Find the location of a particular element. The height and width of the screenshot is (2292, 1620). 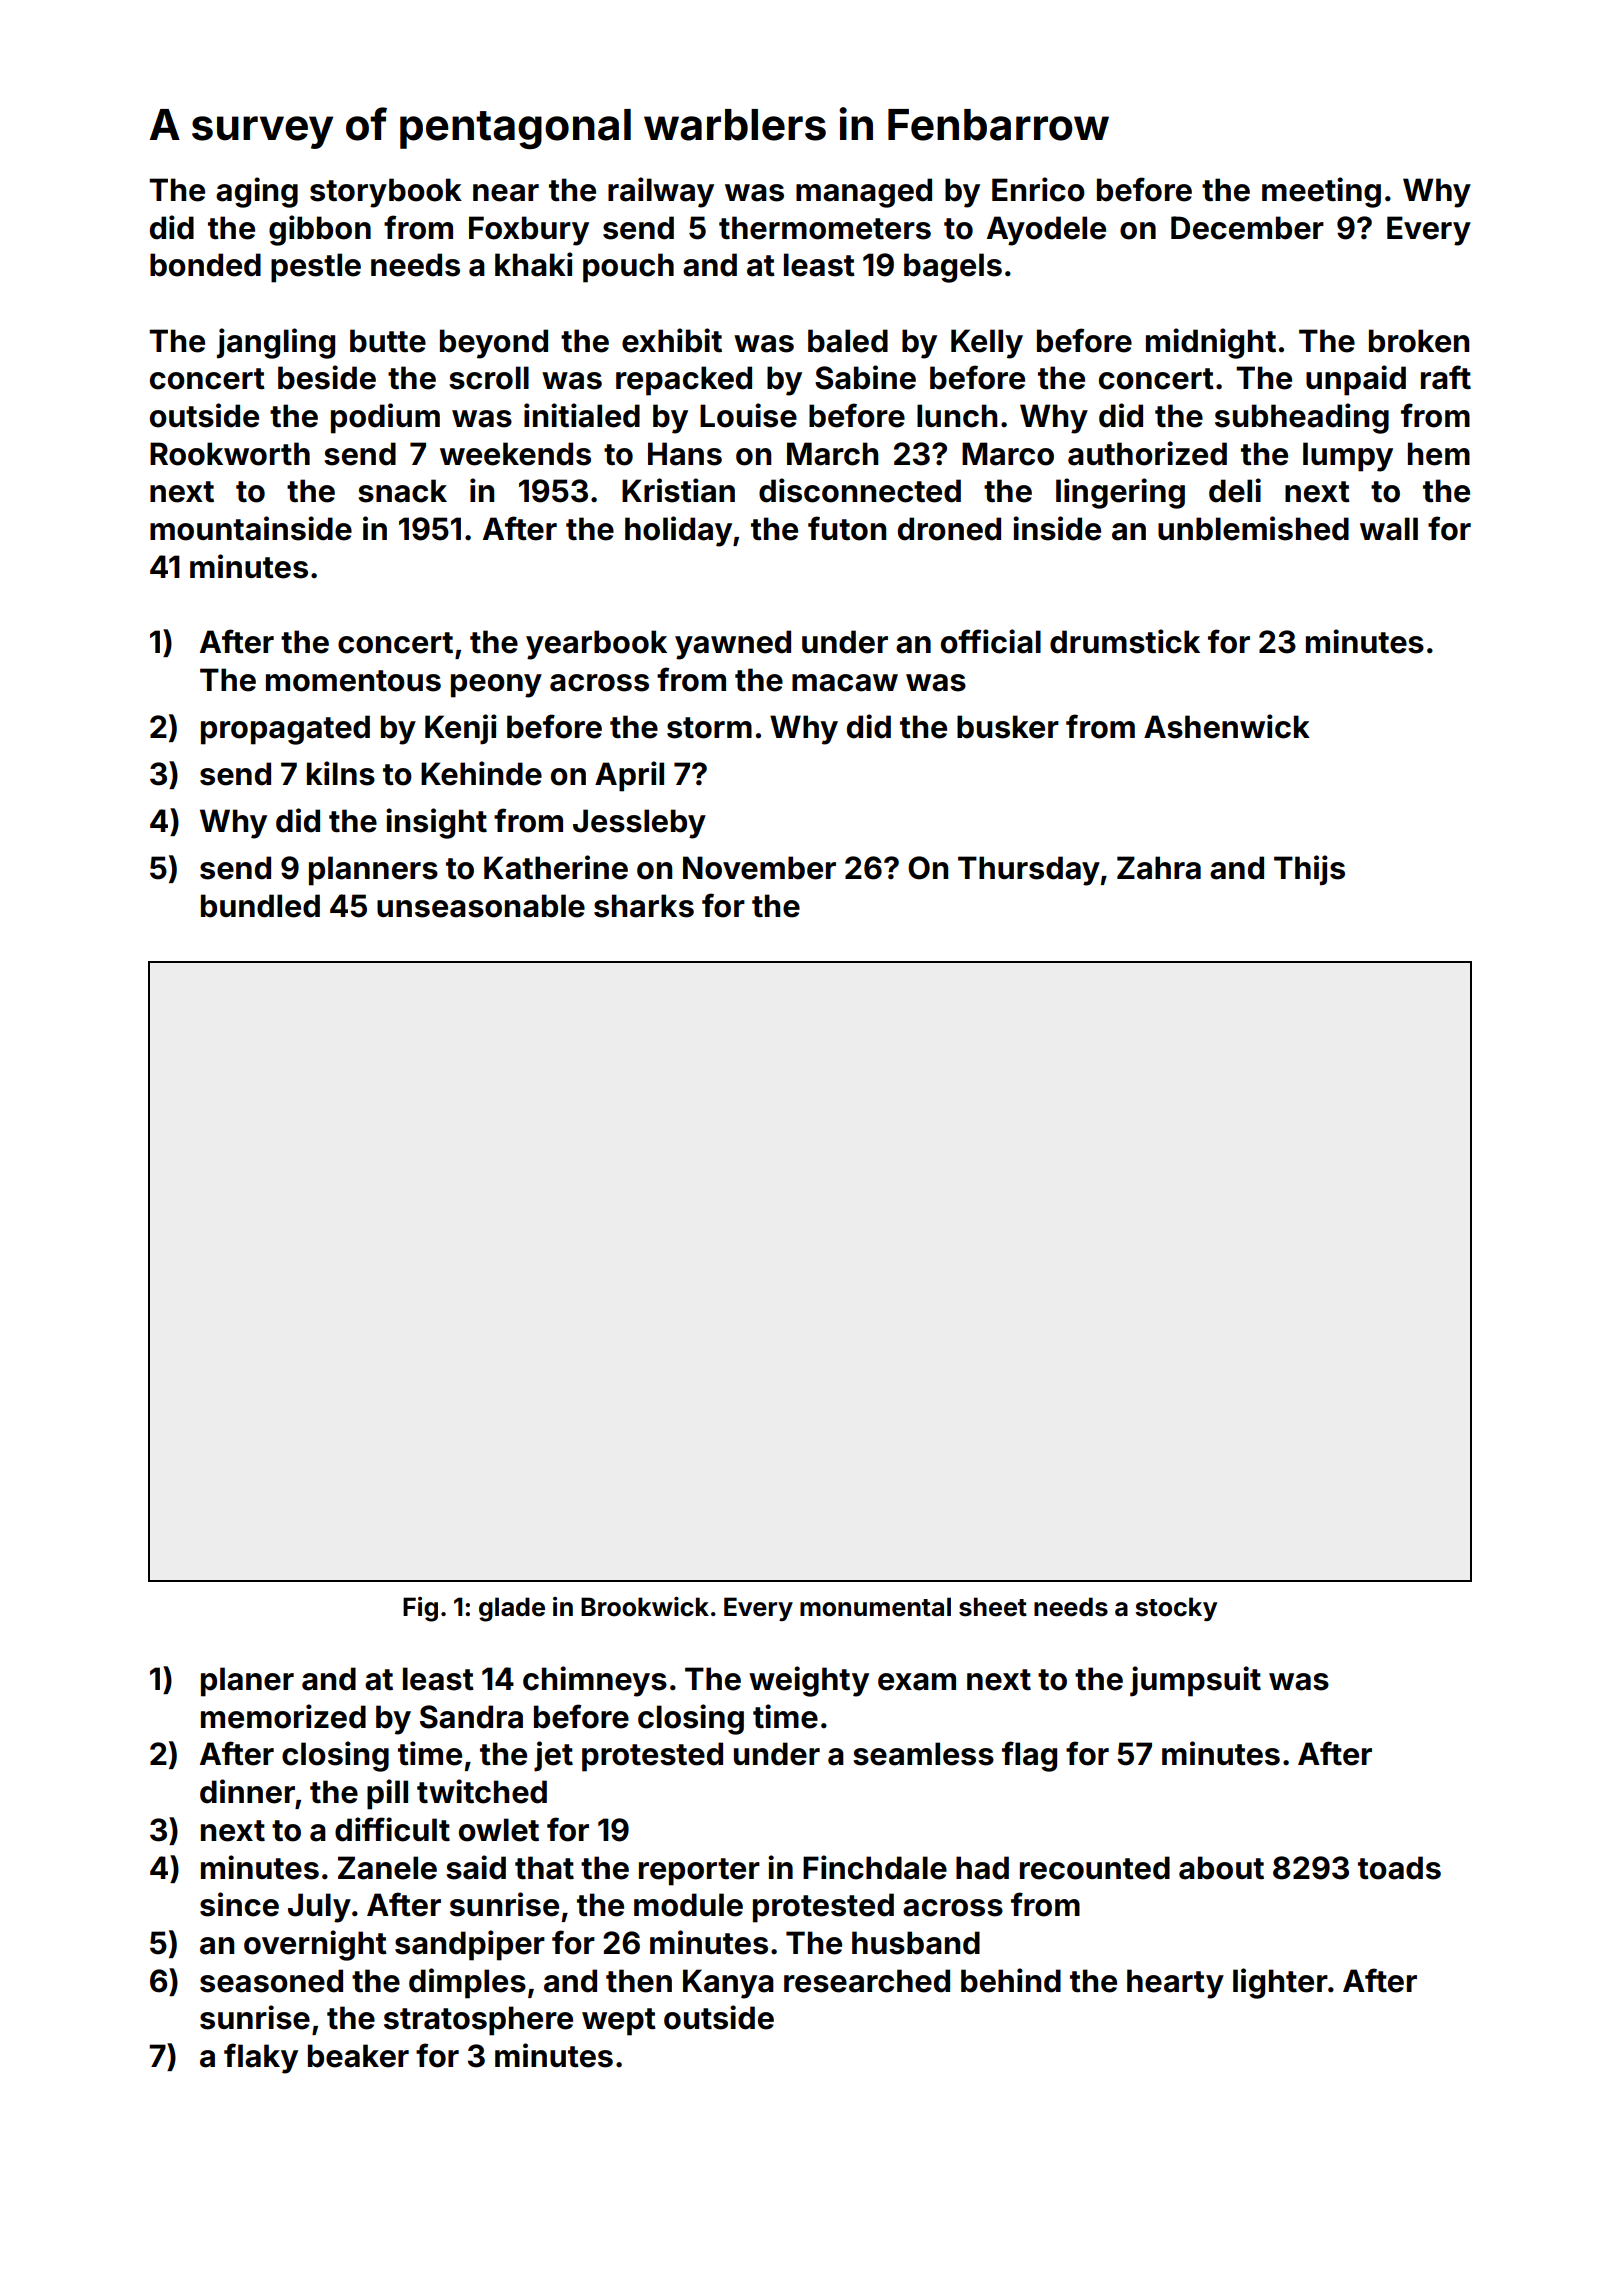

flaky is located at coordinates (261, 2058).
